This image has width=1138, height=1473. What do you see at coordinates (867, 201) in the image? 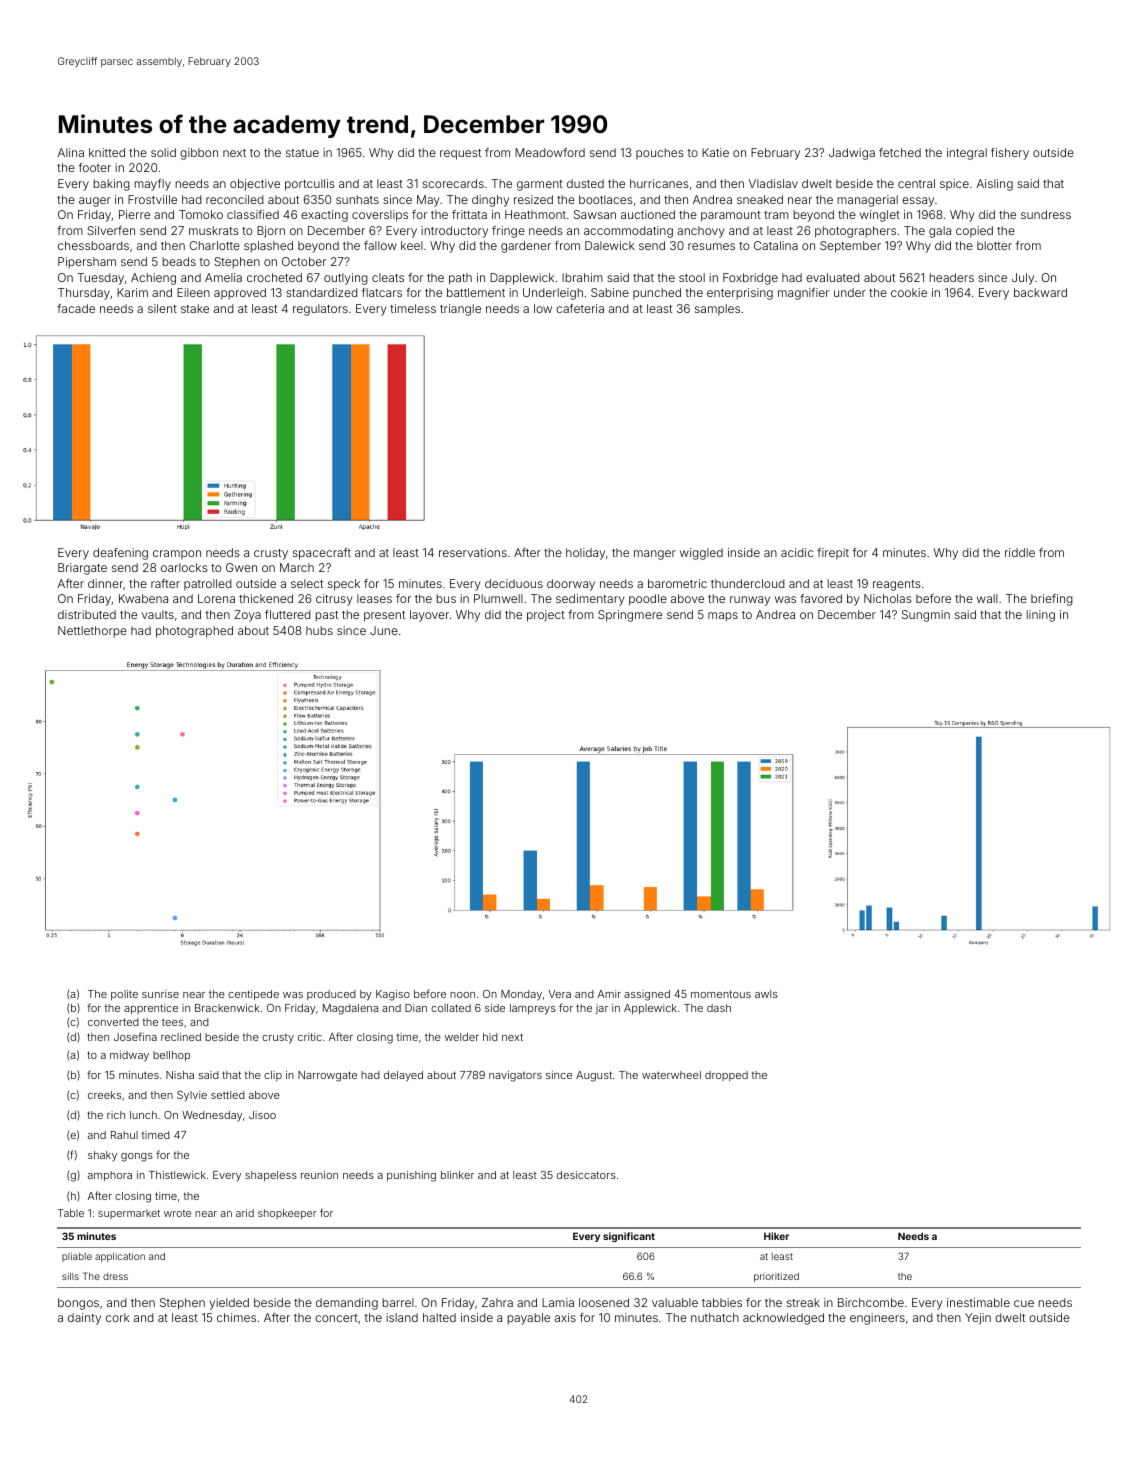
I see `managerial` at bounding box center [867, 201].
